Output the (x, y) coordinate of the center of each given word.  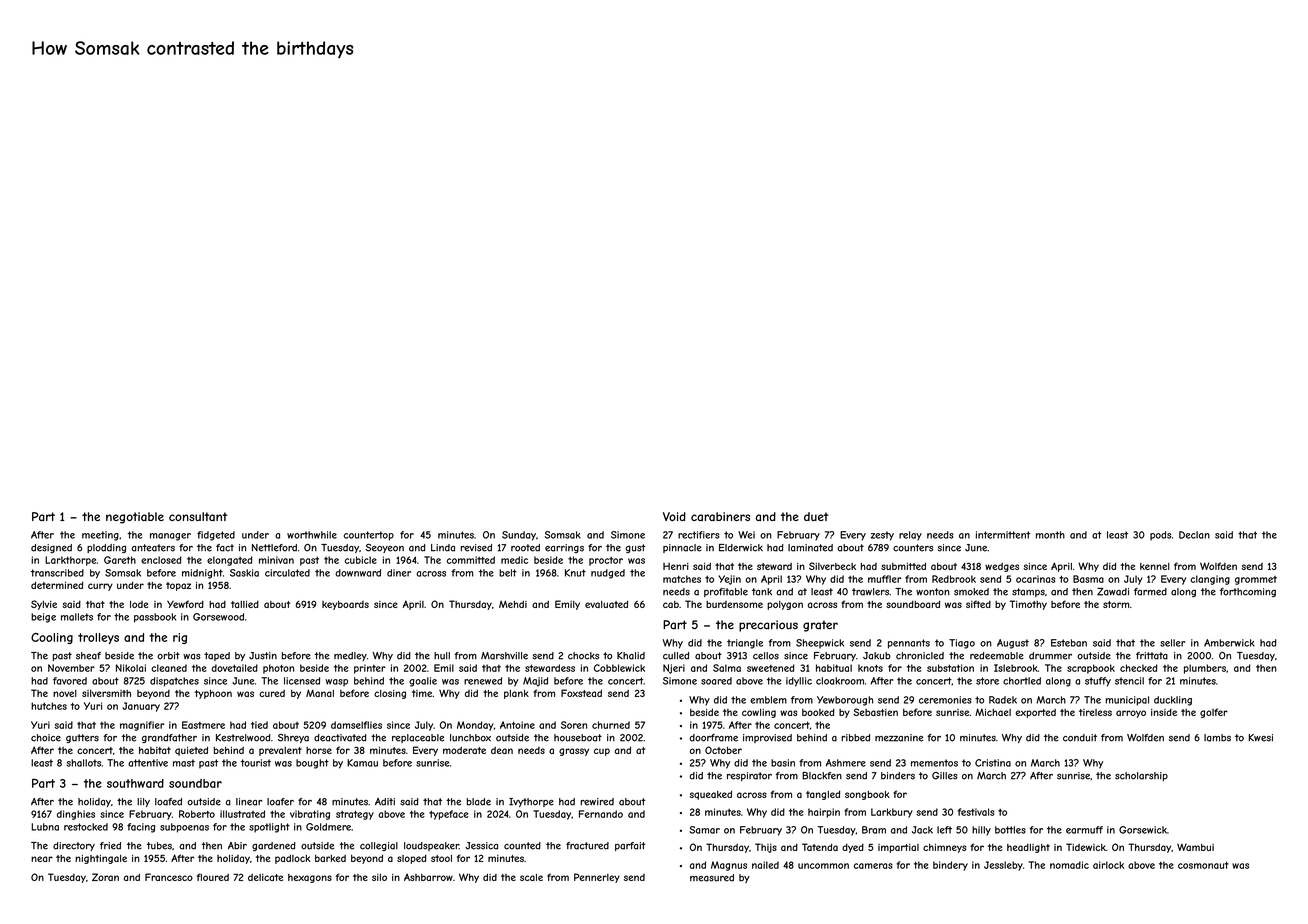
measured (712, 878)
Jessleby (1003, 866)
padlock (293, 859)
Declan (1194, 535)
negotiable (135, 518)
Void (674, 516)
